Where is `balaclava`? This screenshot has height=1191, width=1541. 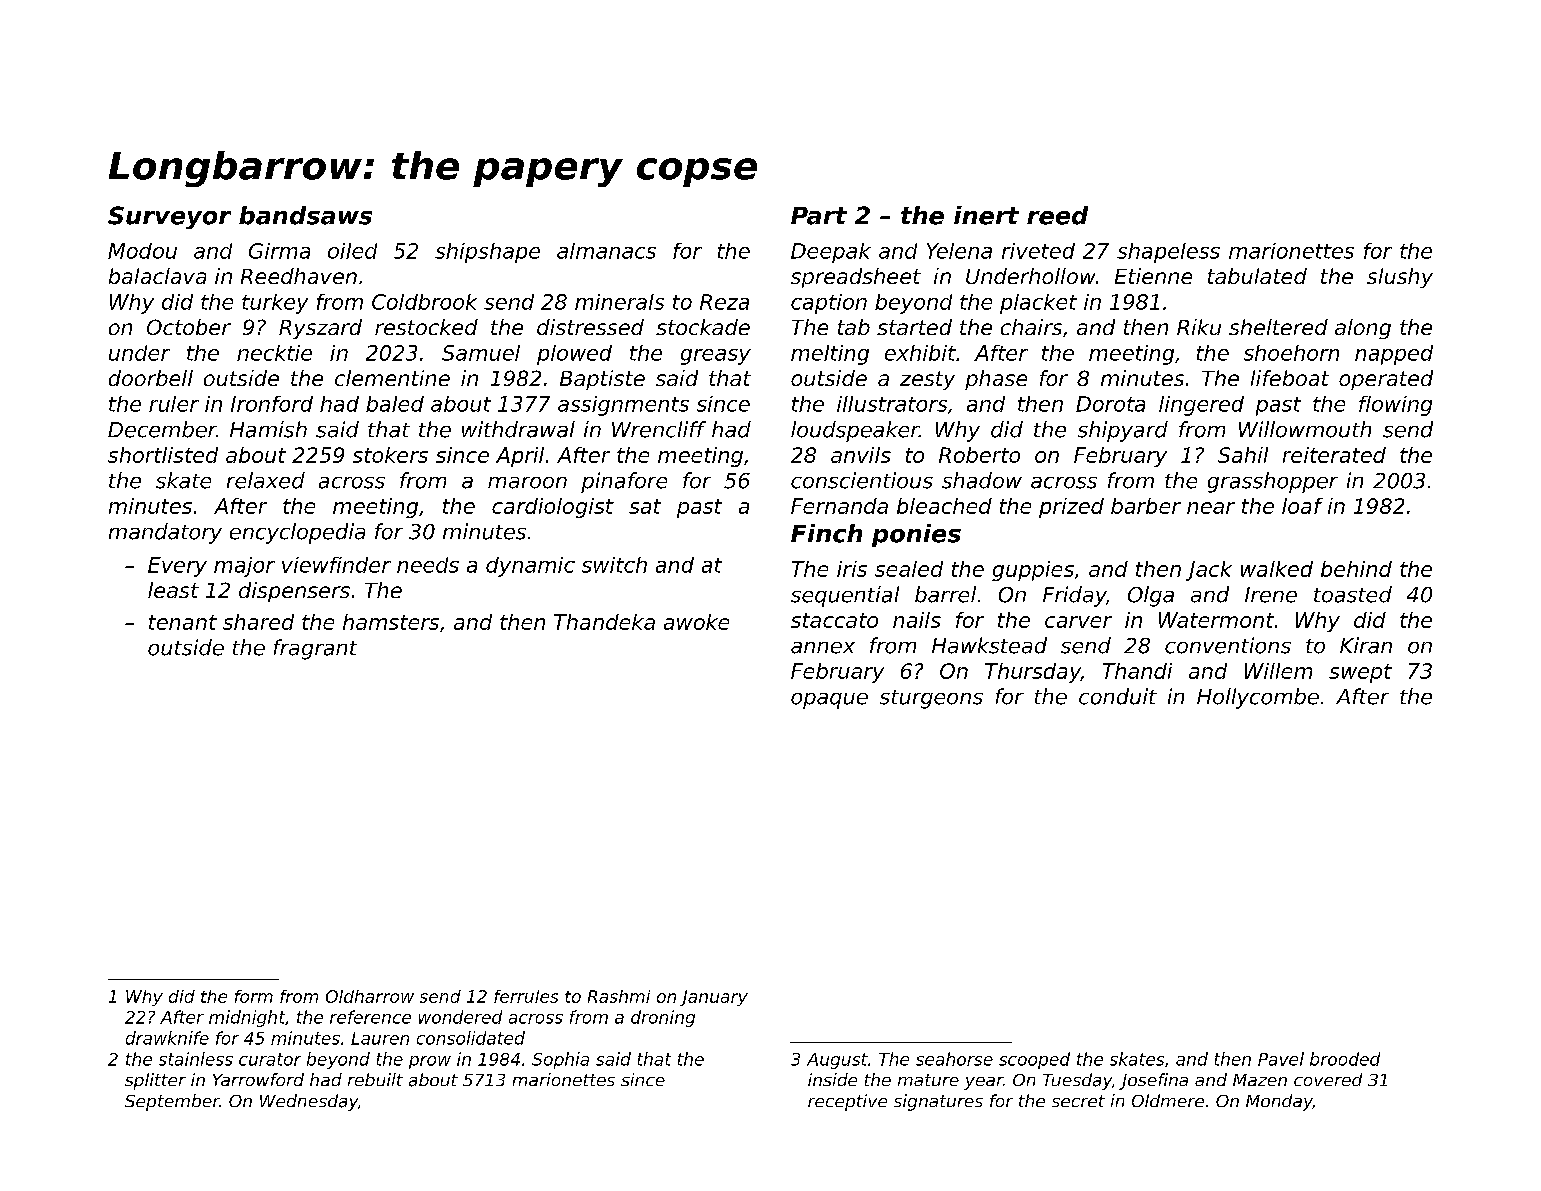 balaclava is located at coordinates (157, 276).
